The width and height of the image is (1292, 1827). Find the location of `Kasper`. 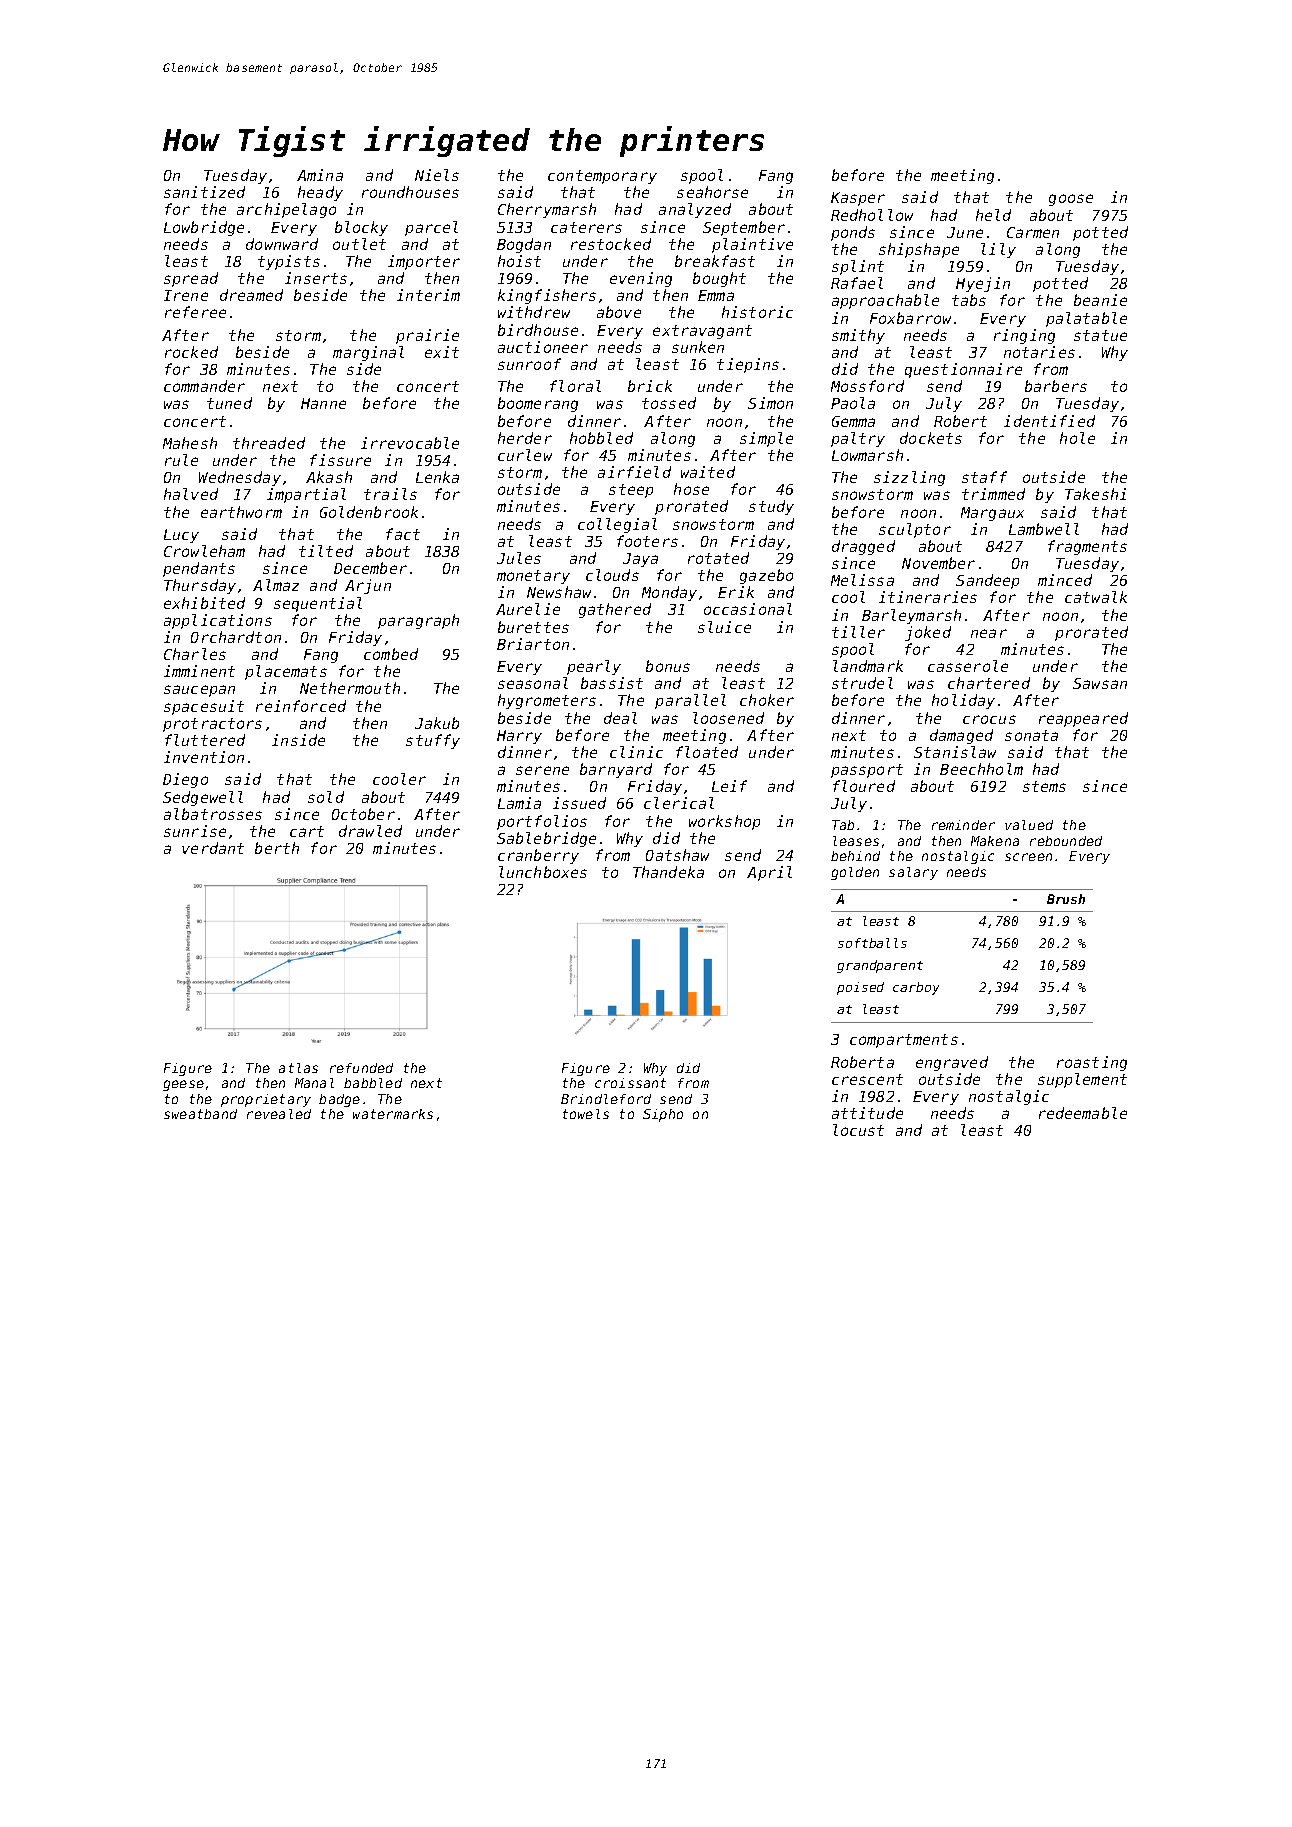

Kasper is located at coordinates (858, 199).
